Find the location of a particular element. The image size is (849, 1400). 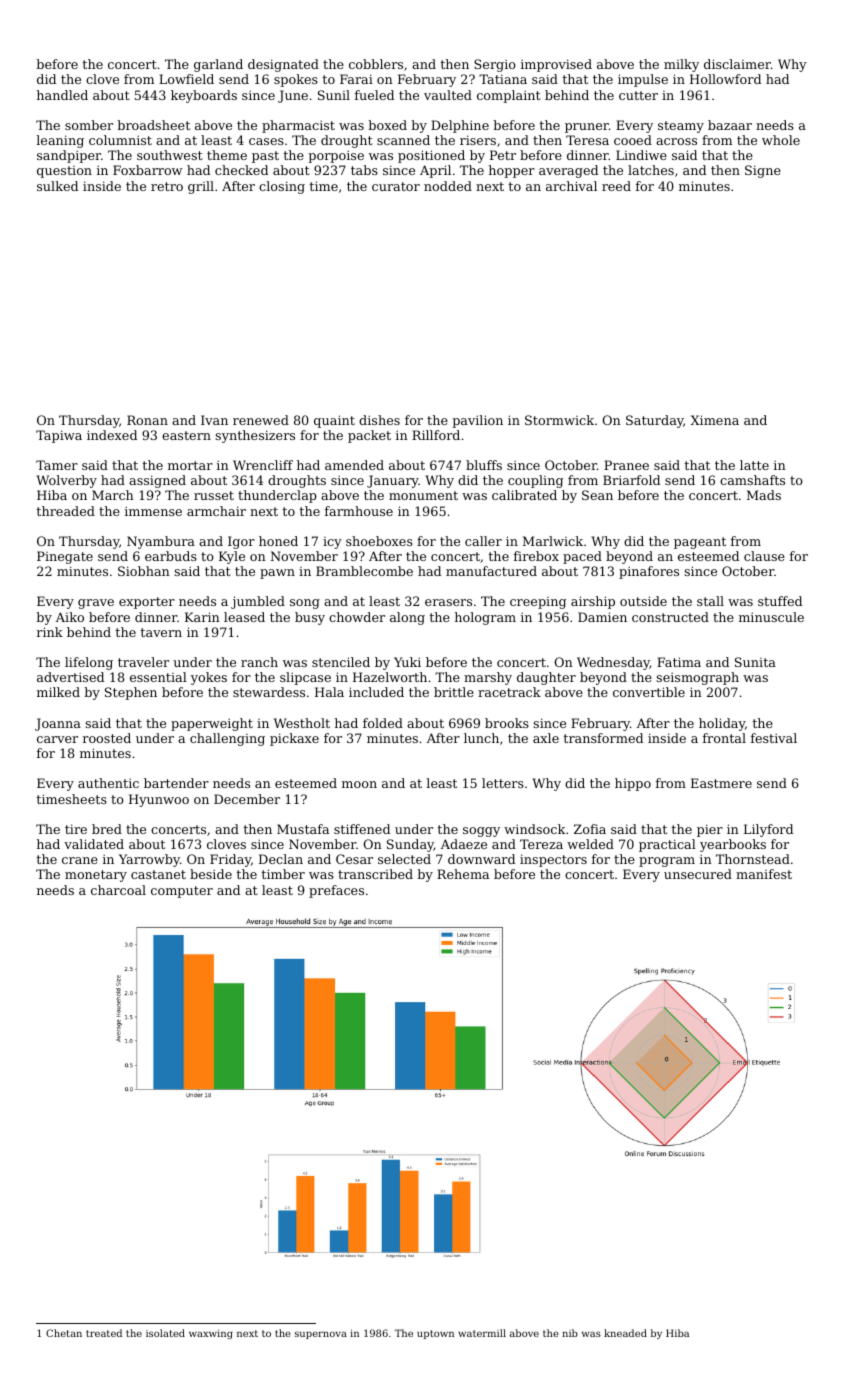

nib is located at coordinates (570, 1333).
